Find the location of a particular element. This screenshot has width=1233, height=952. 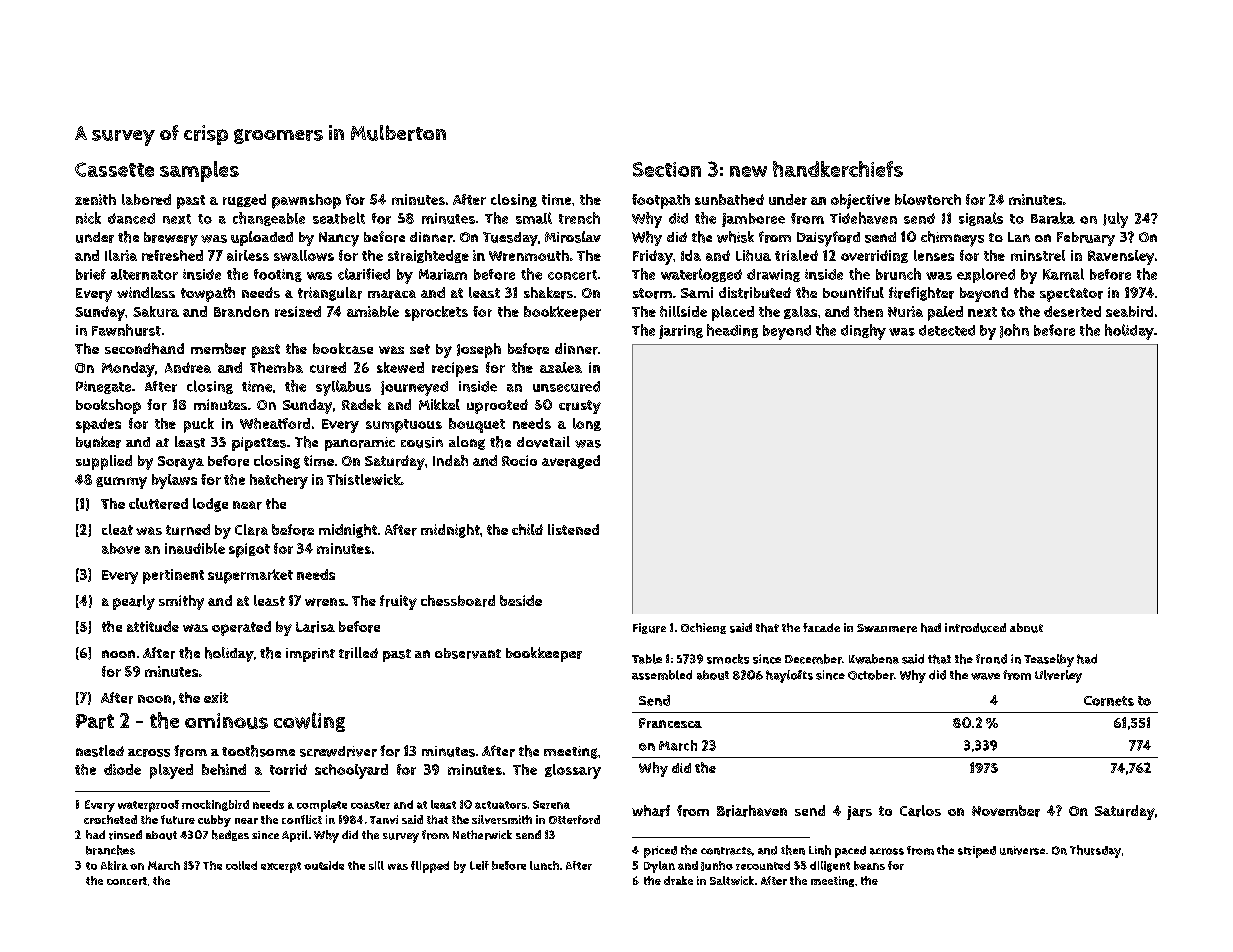

branches is located at coordinates (110, 850).
